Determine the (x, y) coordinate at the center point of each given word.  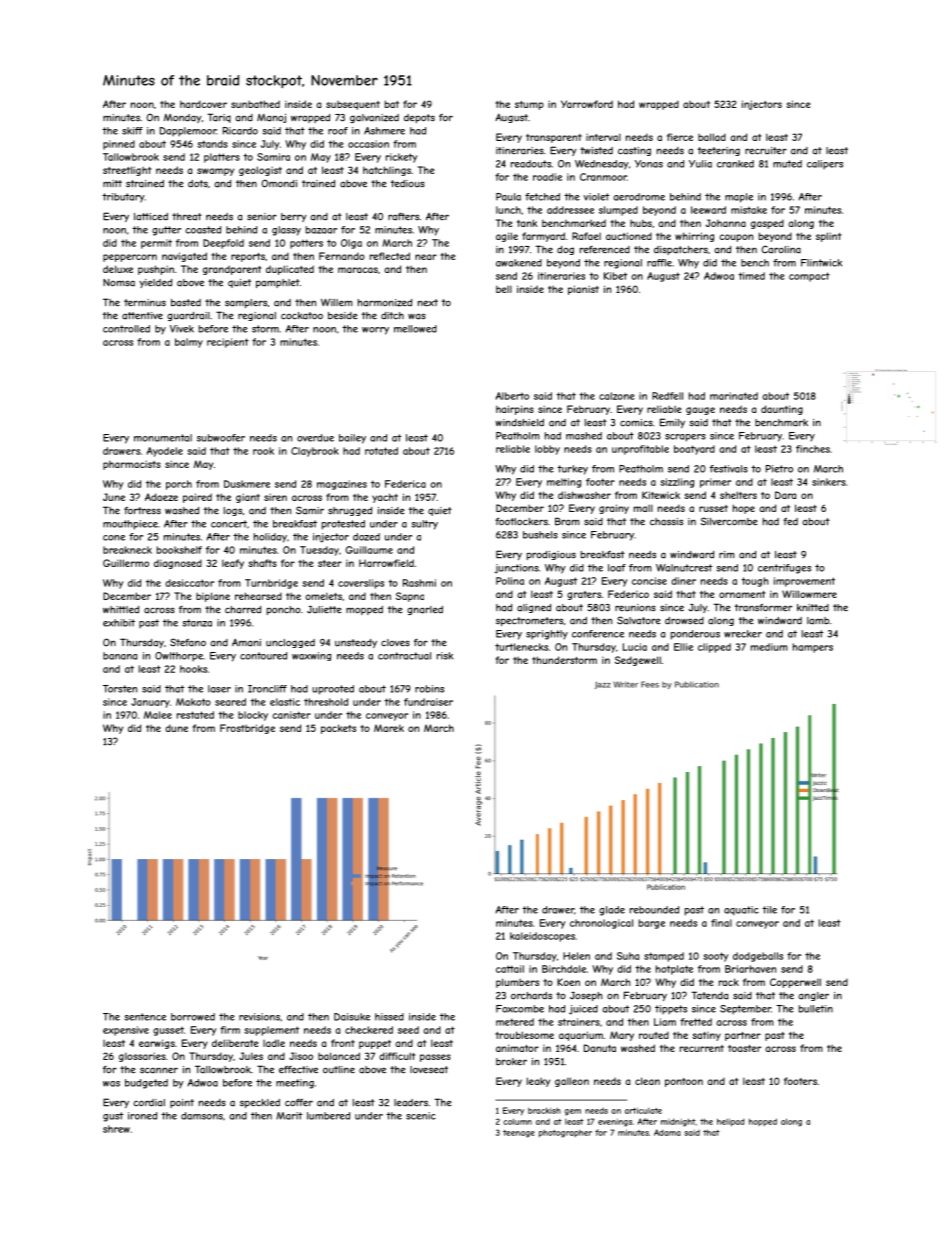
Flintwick (821, 263)
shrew (116, 1129)
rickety (401, 158)
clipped (714, 648)
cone (114, 538)
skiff (132, 131)
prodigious (551, 555)
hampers (813, 648)
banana (120, 656)
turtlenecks (521, 647)
